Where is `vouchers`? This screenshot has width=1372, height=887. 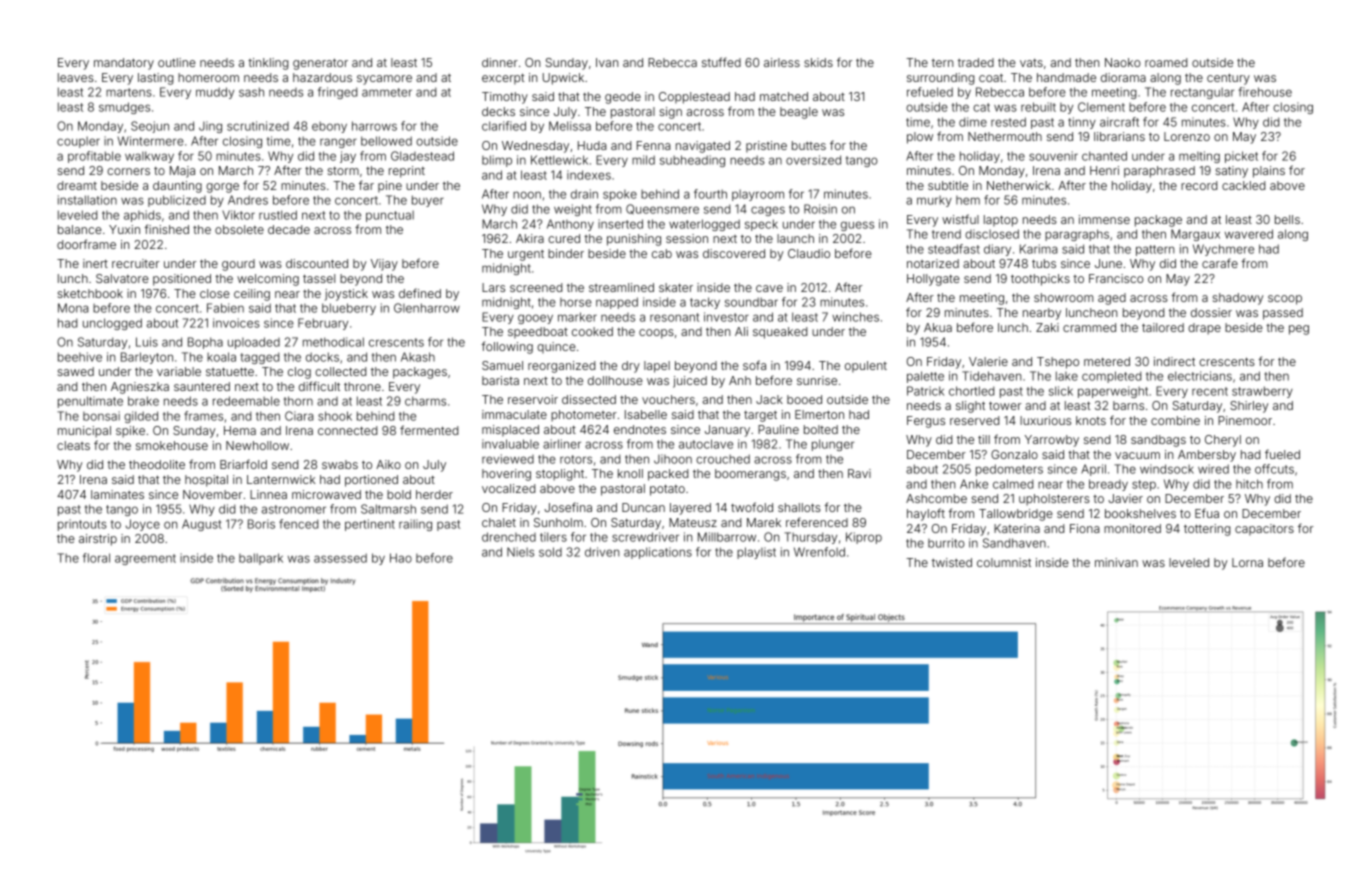
vouchers is located at coordinates (668, 399).
